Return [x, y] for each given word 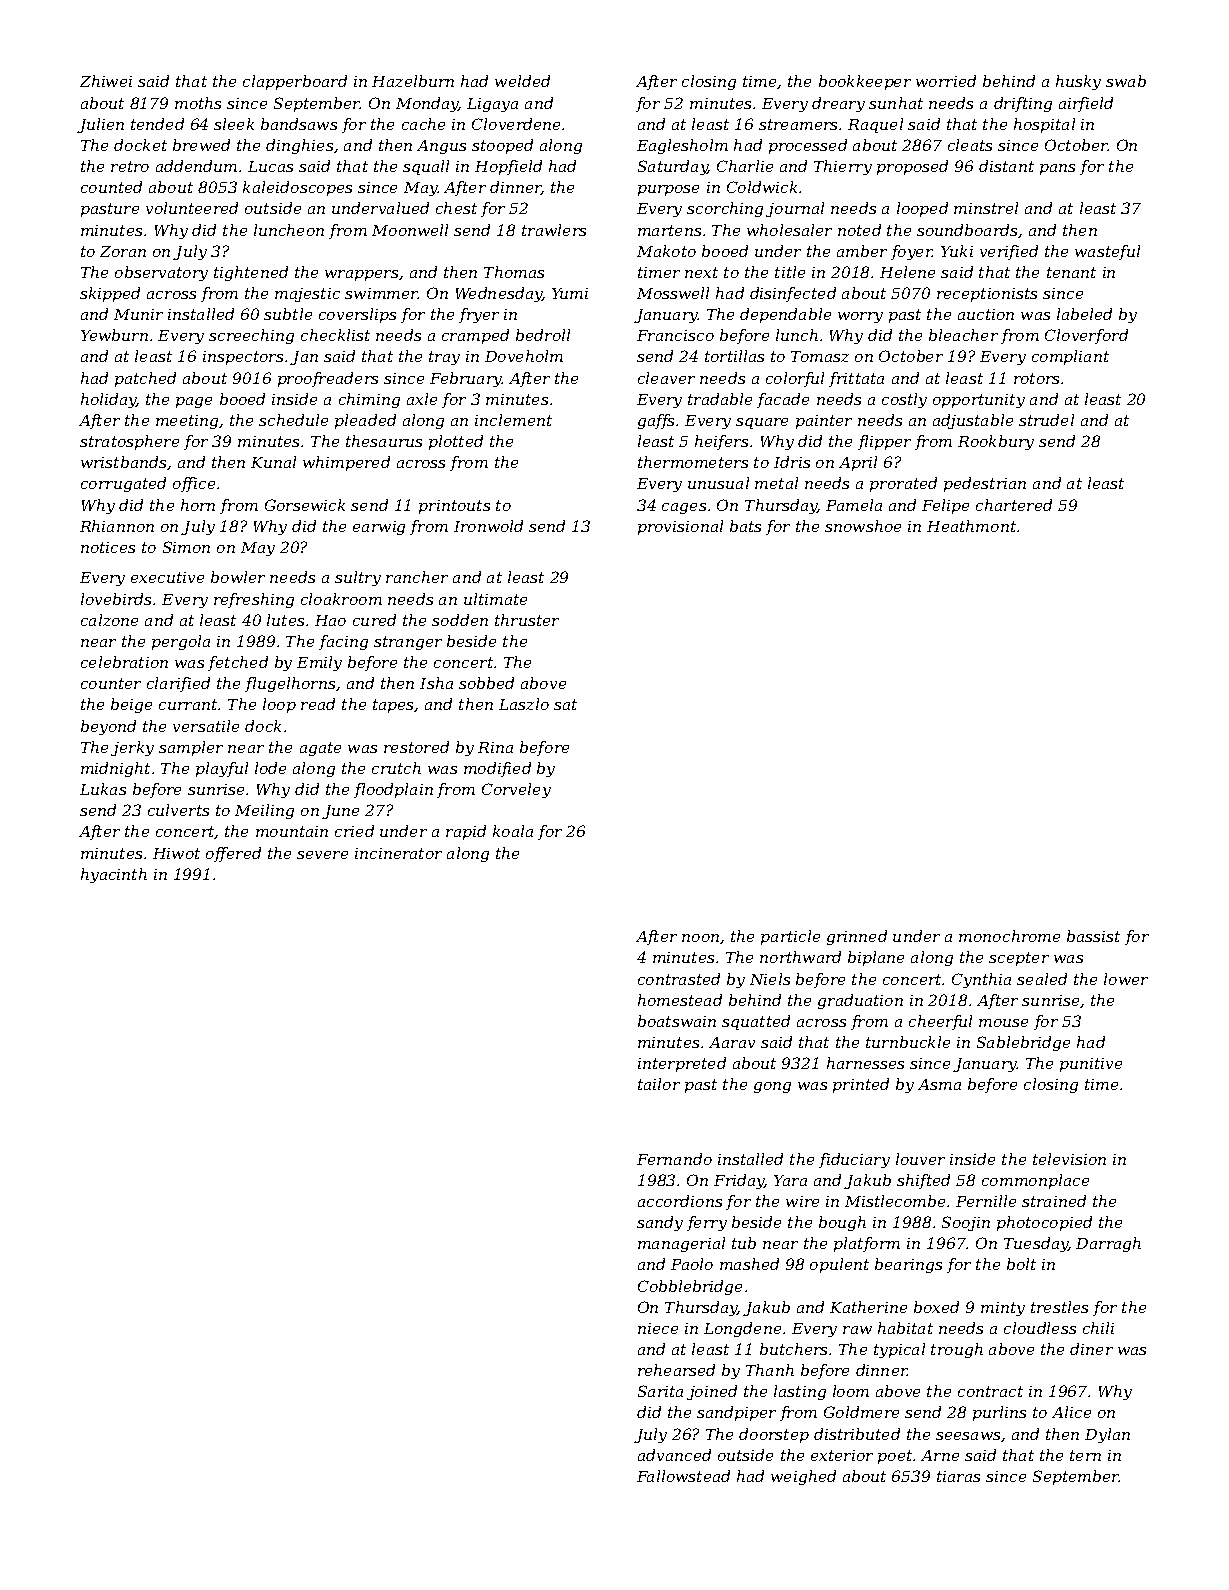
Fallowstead [683, 1476]
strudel [1046, 420]
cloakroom [341, 599]
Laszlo [524, 704]
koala [513, 831]
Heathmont [971, 526]
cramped [475, 336]
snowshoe [863, 526]
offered [233, 854]
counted [111, 187]
